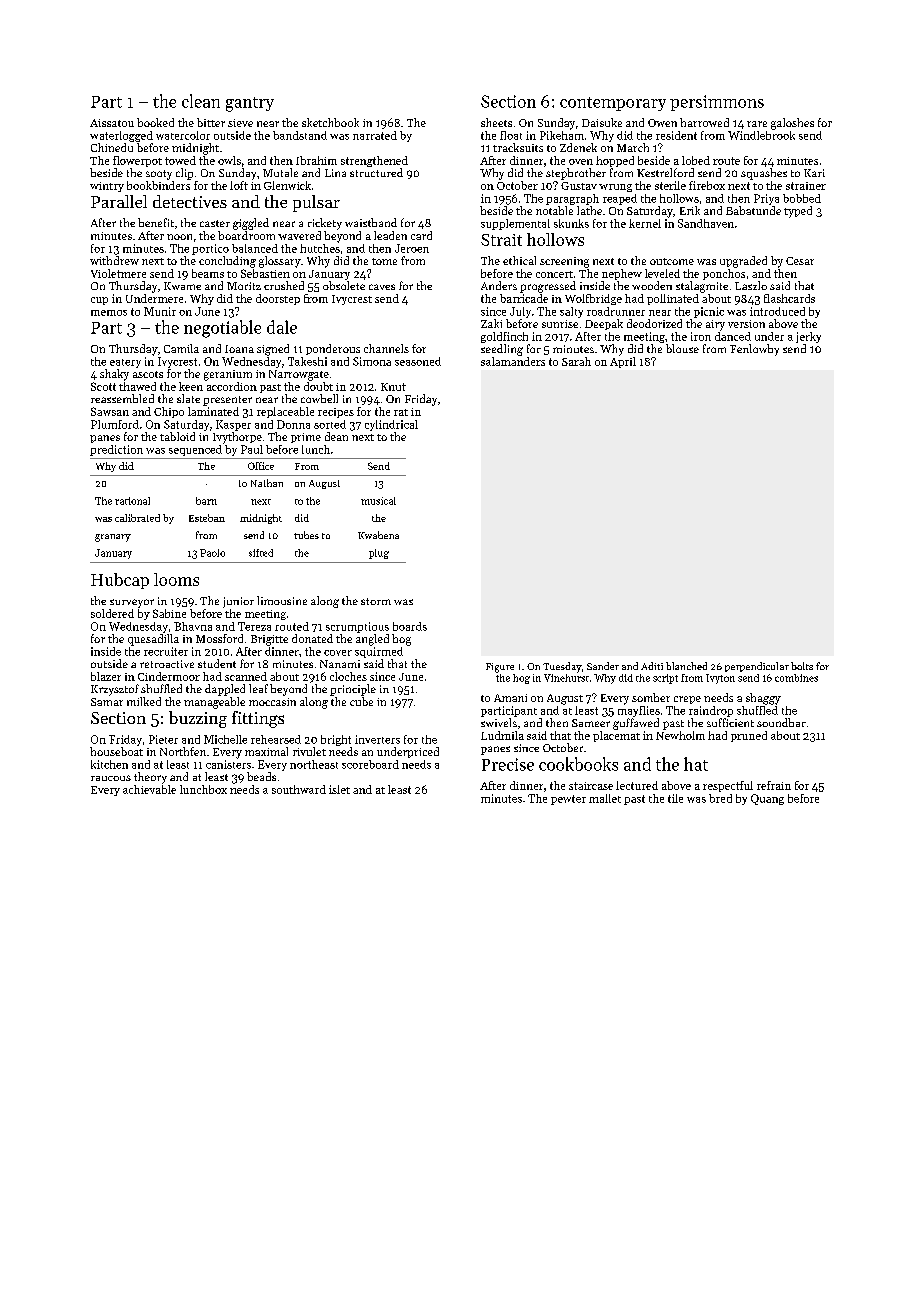  I want to click on plug, so click(379, 554).
